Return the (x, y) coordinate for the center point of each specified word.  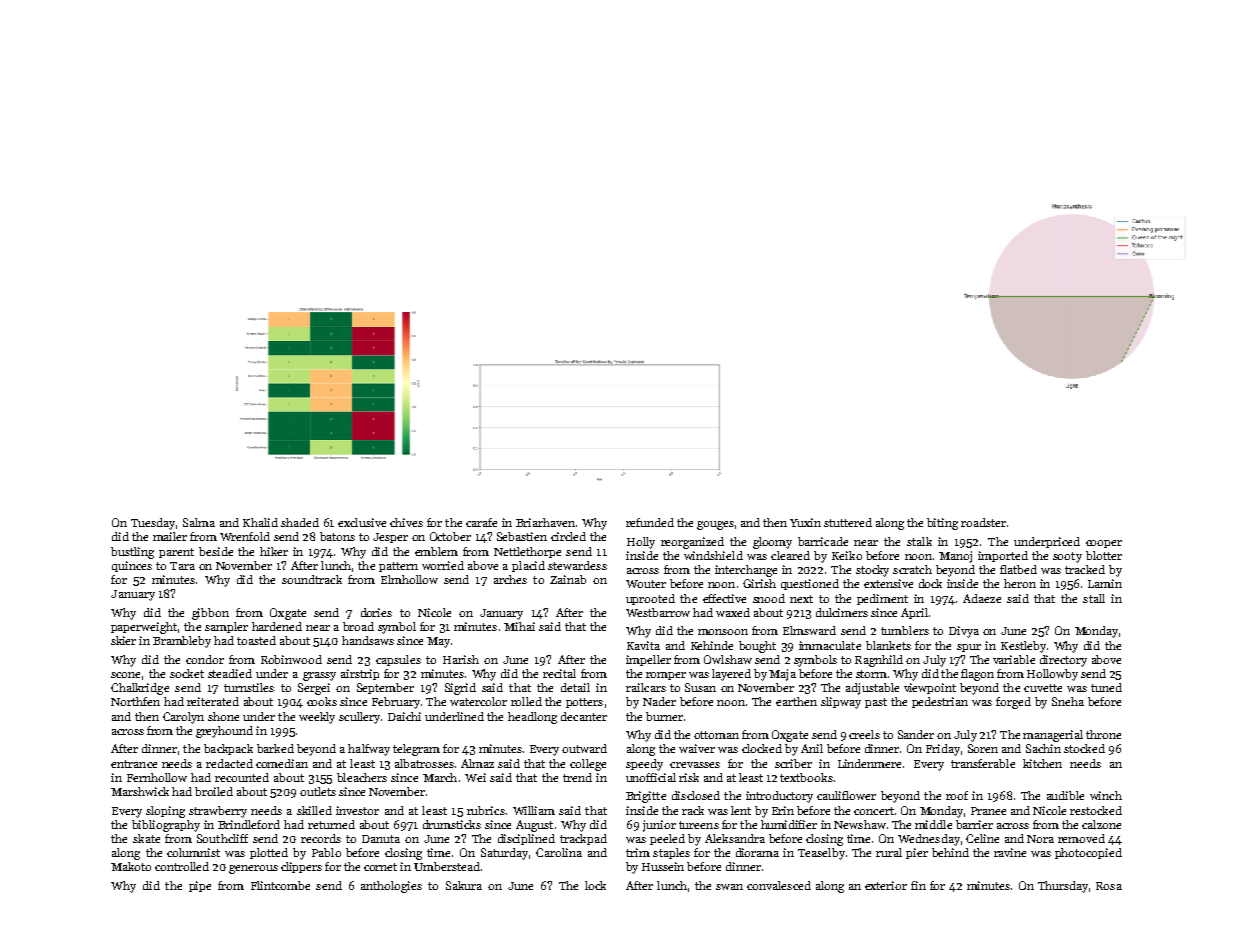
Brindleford (249, 824)
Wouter (646, 584)
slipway (841, 703)
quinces (132, 566)
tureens (699, 825)
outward (584, 748)
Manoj (955, 557)
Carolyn (183, 718)
